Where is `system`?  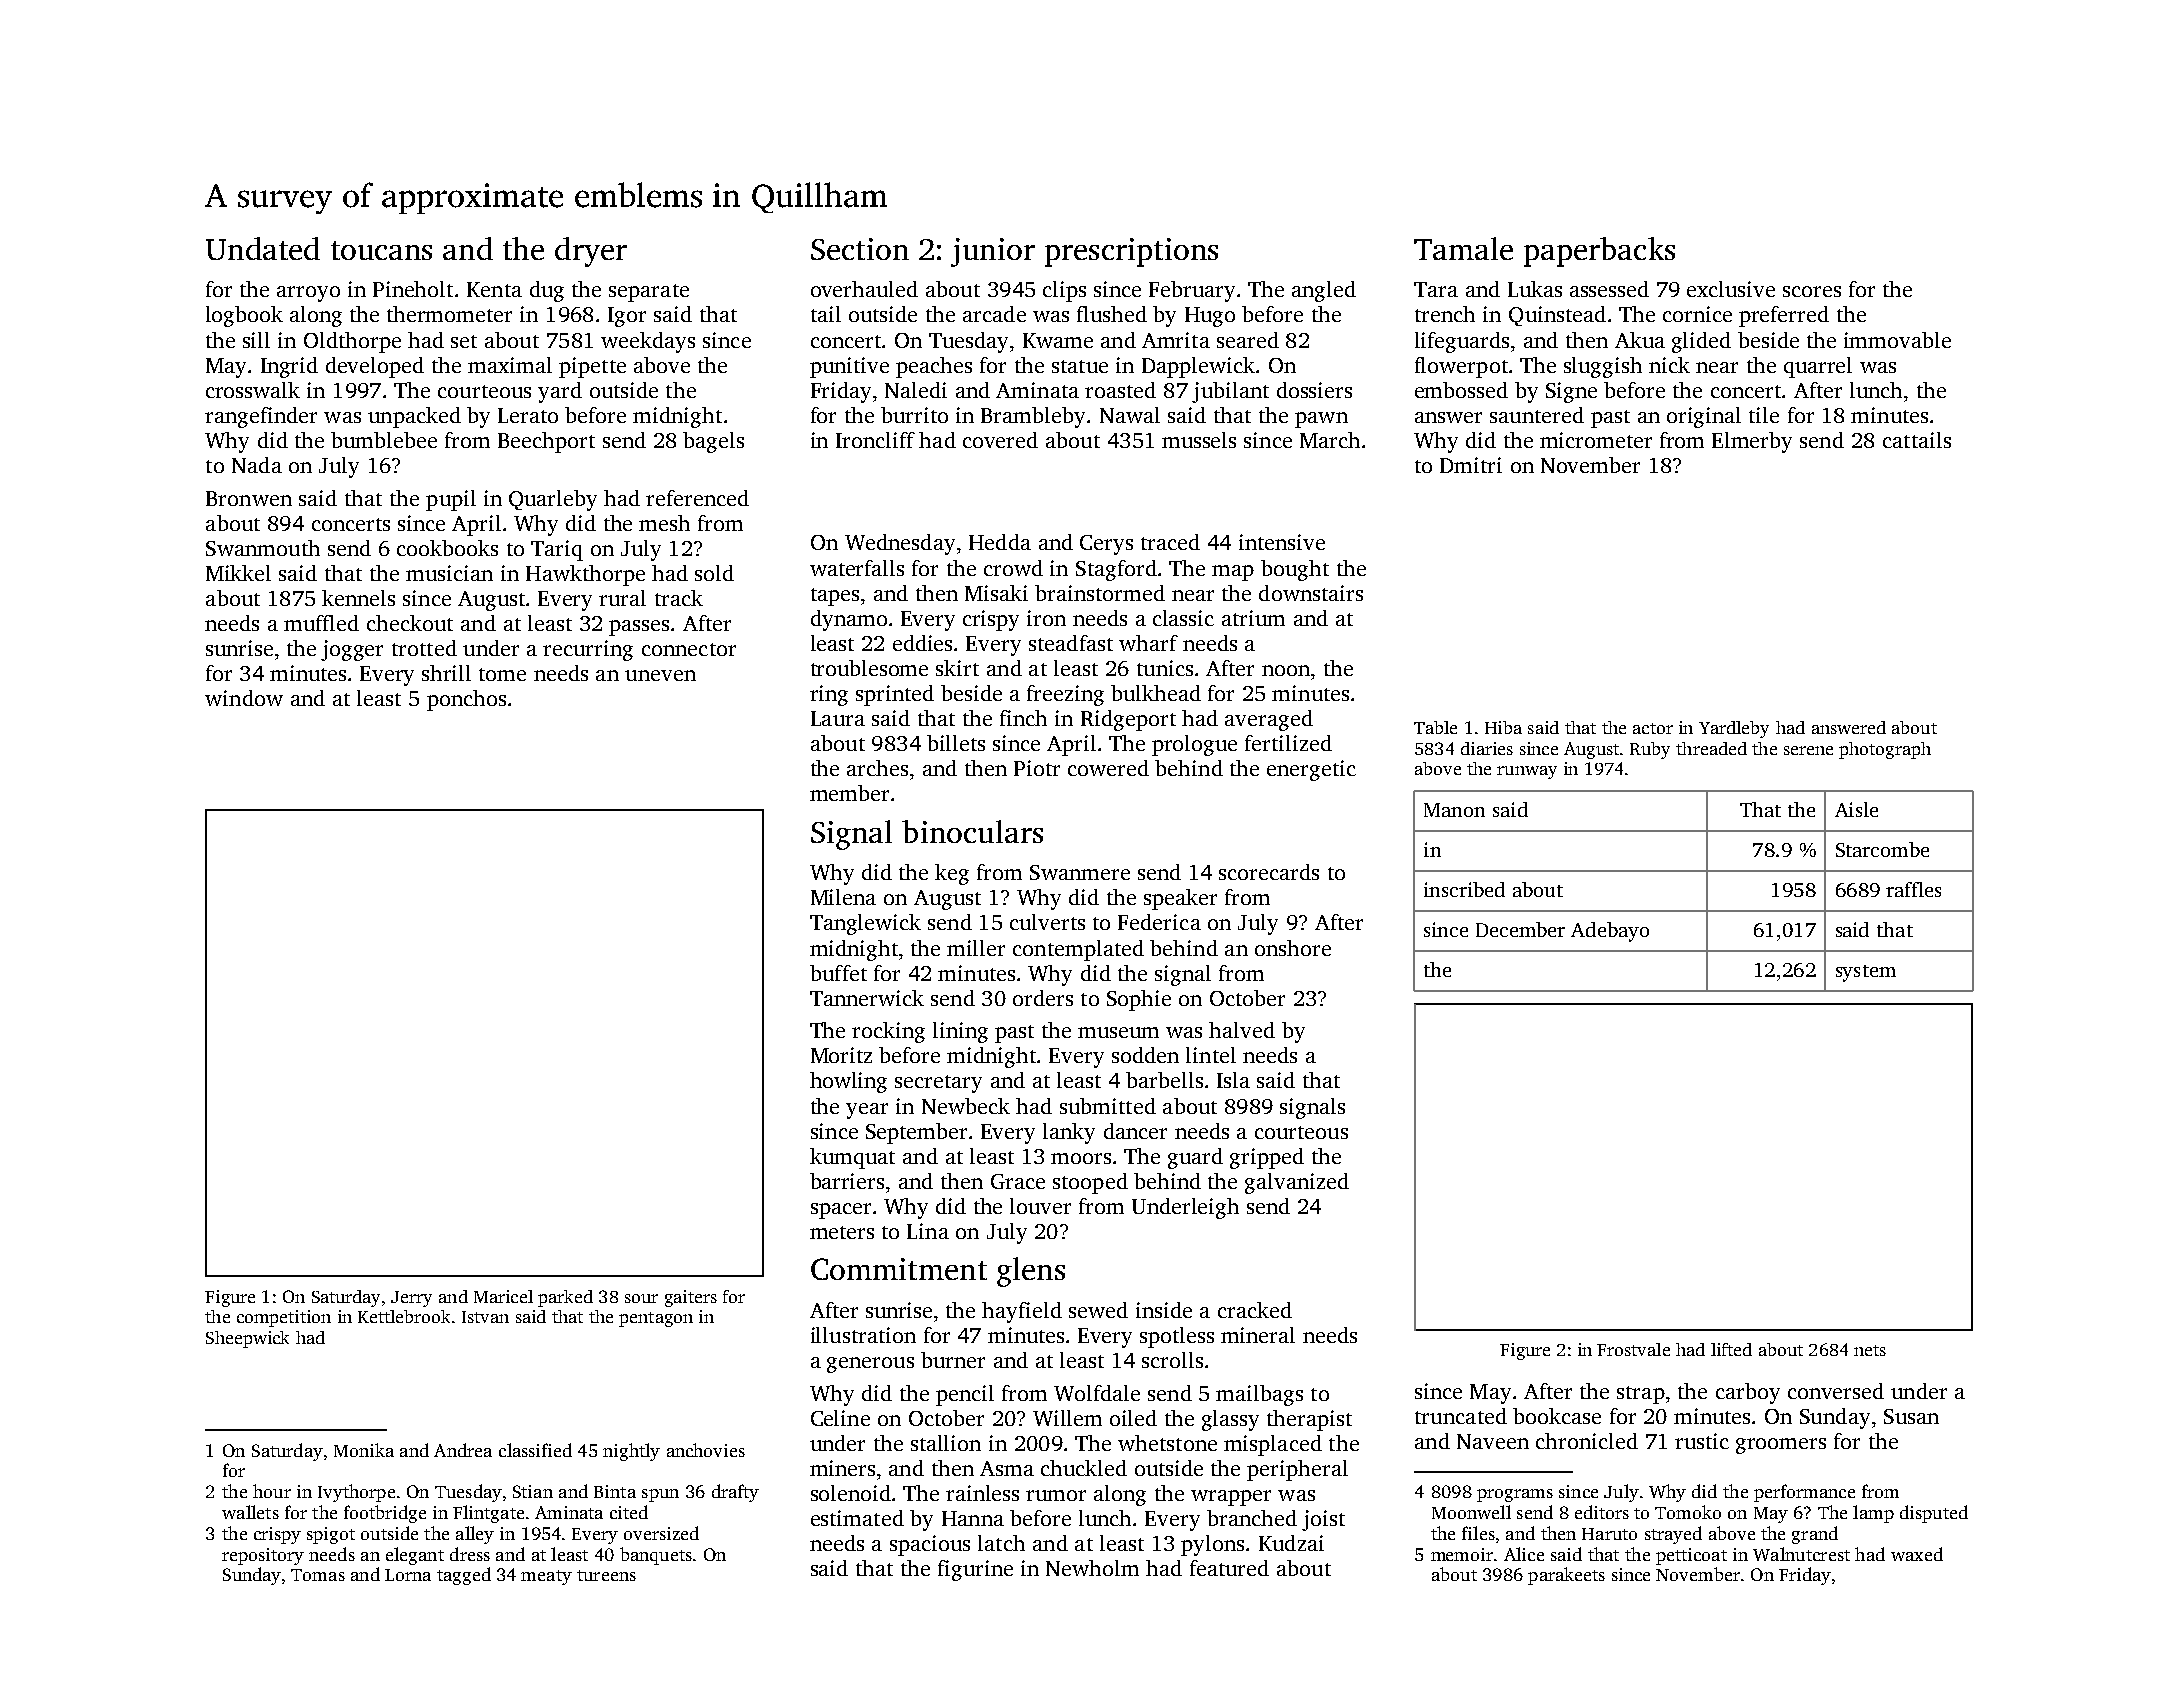
system is located at coordinates (1866, 973).
